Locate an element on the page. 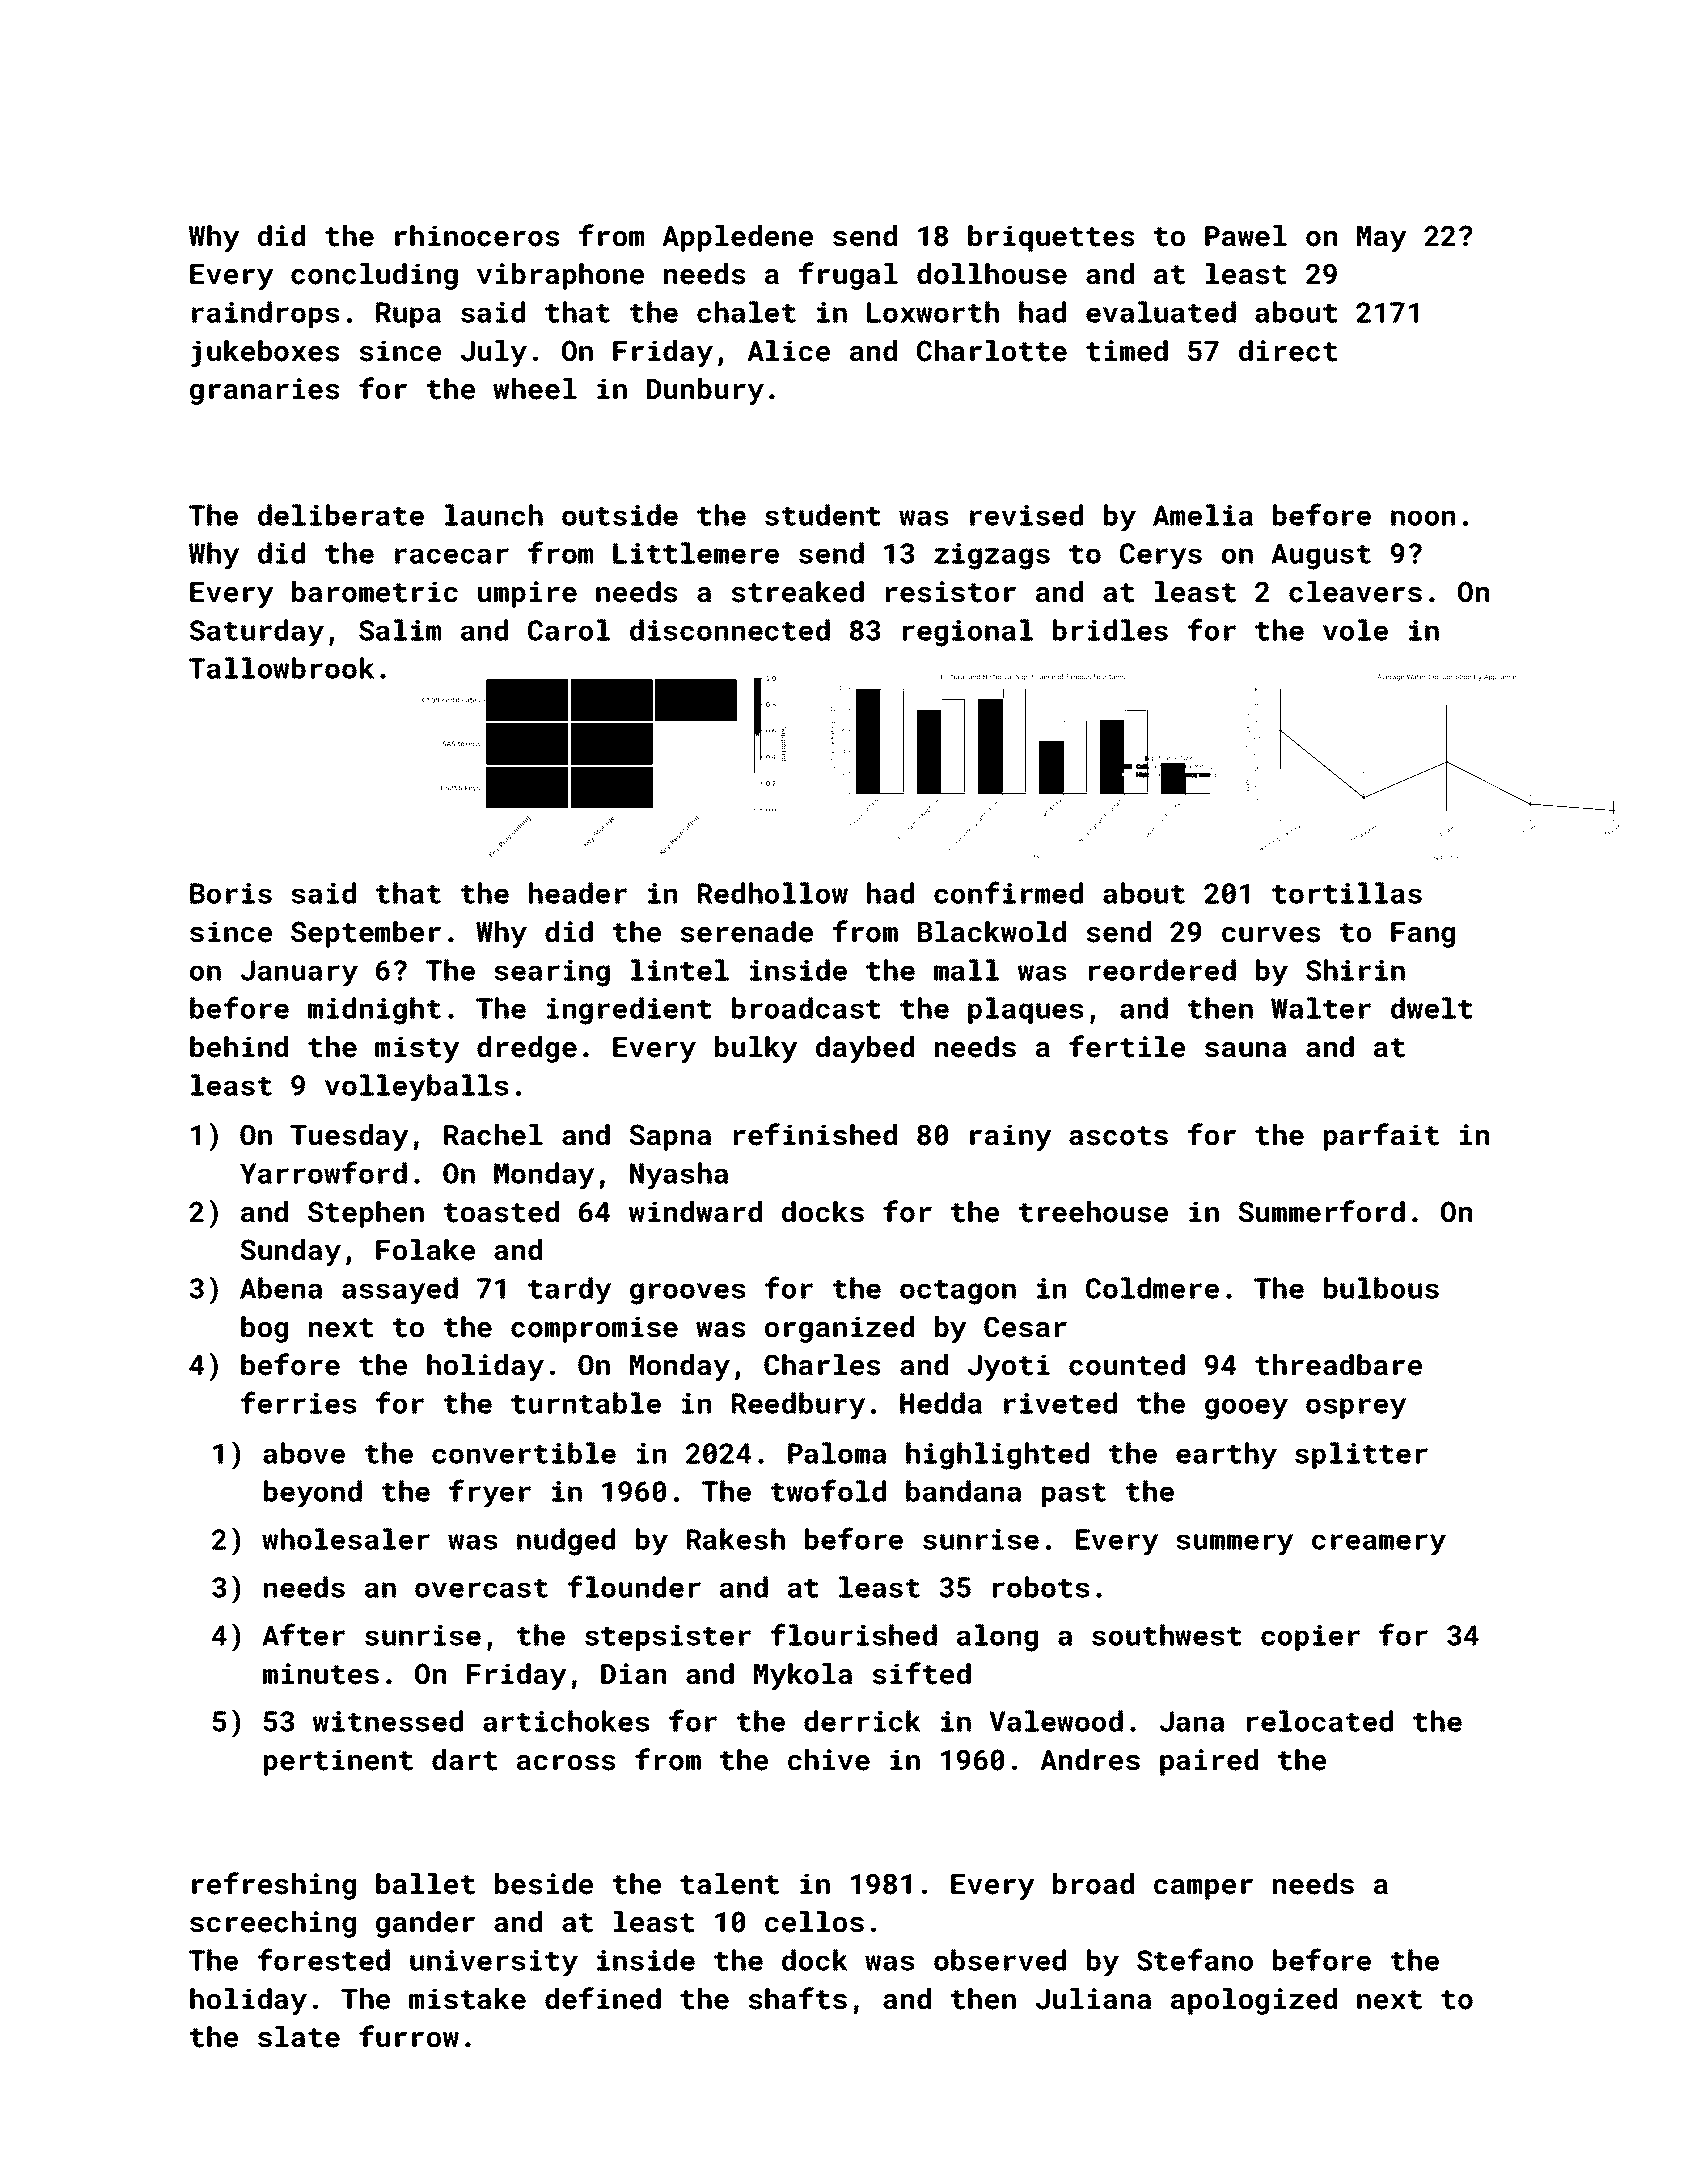  slate is located at coordinates (299, 2037).
